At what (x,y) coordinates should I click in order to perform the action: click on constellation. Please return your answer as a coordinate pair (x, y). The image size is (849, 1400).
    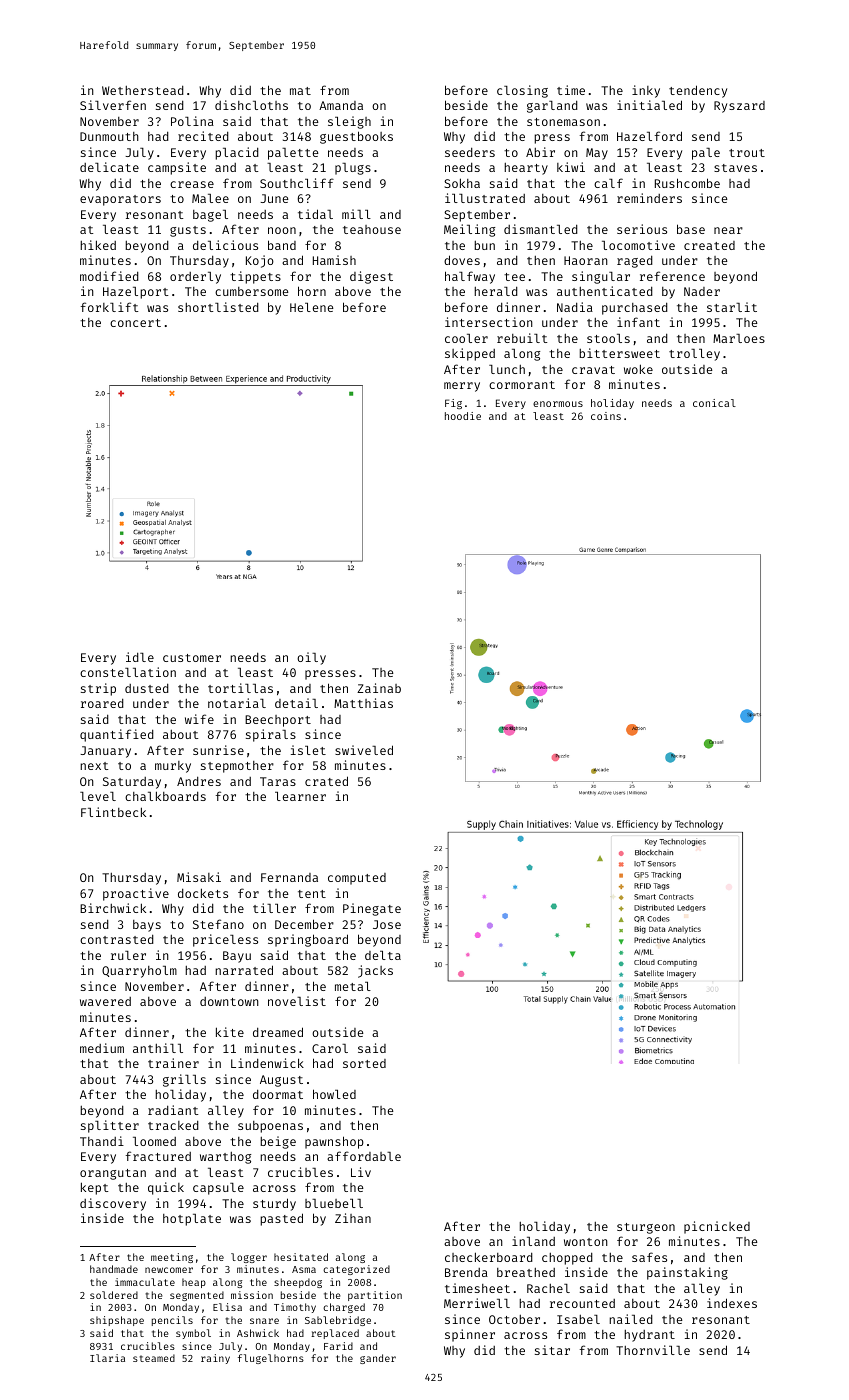
    Looking at the image, I should click on (128, 672).
